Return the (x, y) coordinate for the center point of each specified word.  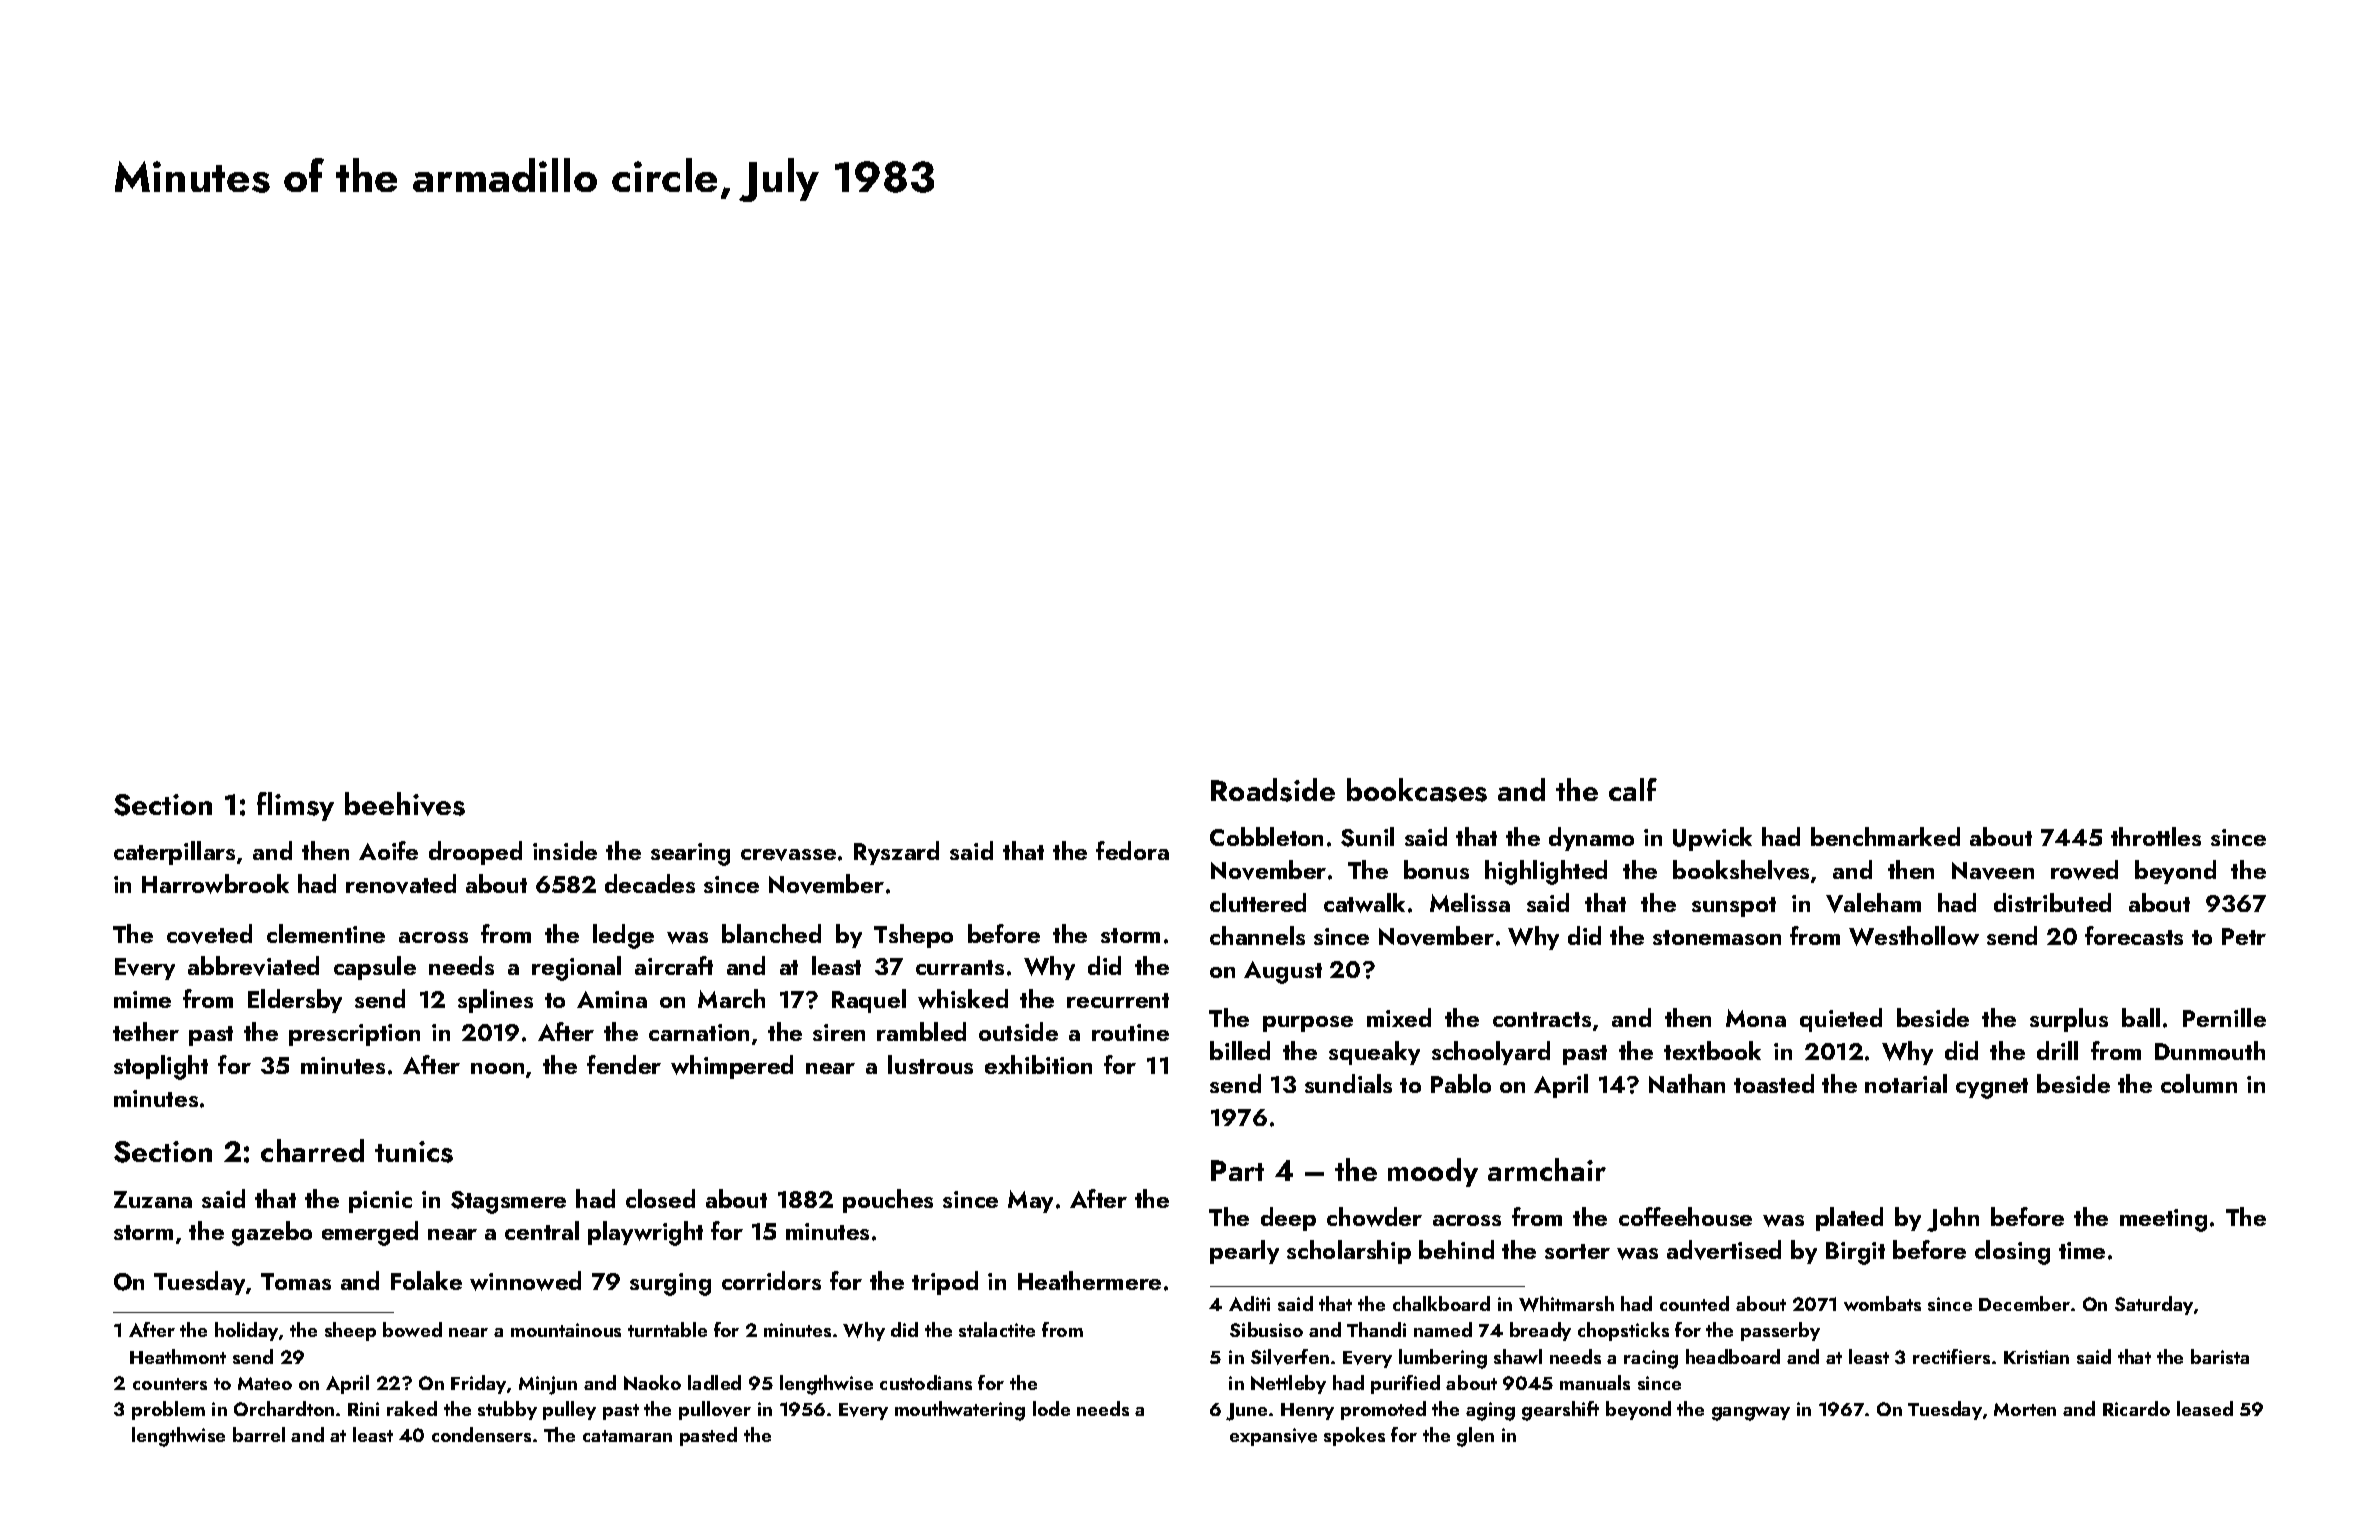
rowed (2084, 870)
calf (1633, 789)
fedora (1132, 850)
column (2199, 1083)
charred (312, 1150)
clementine (326, 933)
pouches (888, 1201)
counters (170, 1384)
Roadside (1273, 790)
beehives (405, 804)
